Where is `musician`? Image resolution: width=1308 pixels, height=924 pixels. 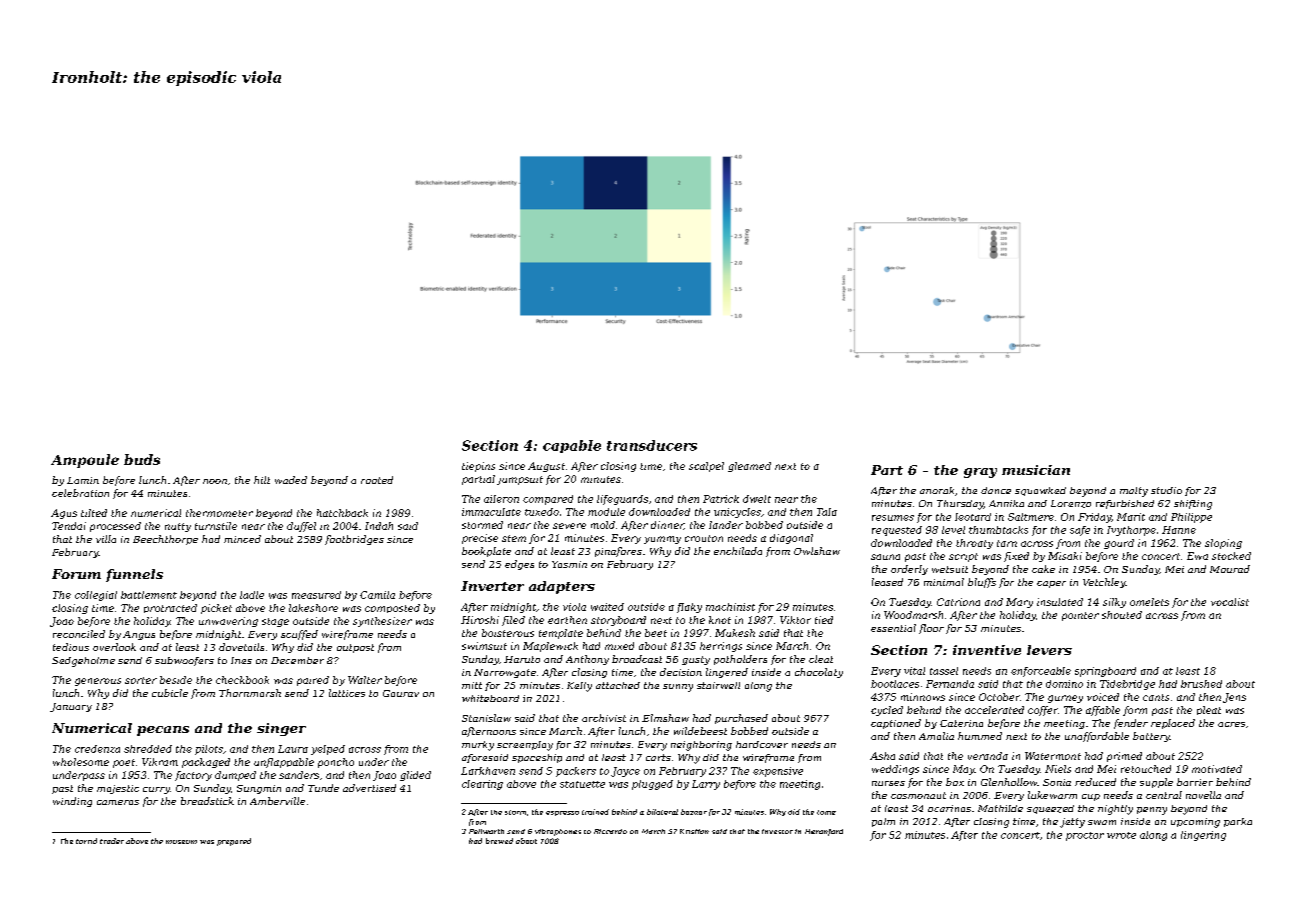 musician is located at coordinates (1036, 470).
